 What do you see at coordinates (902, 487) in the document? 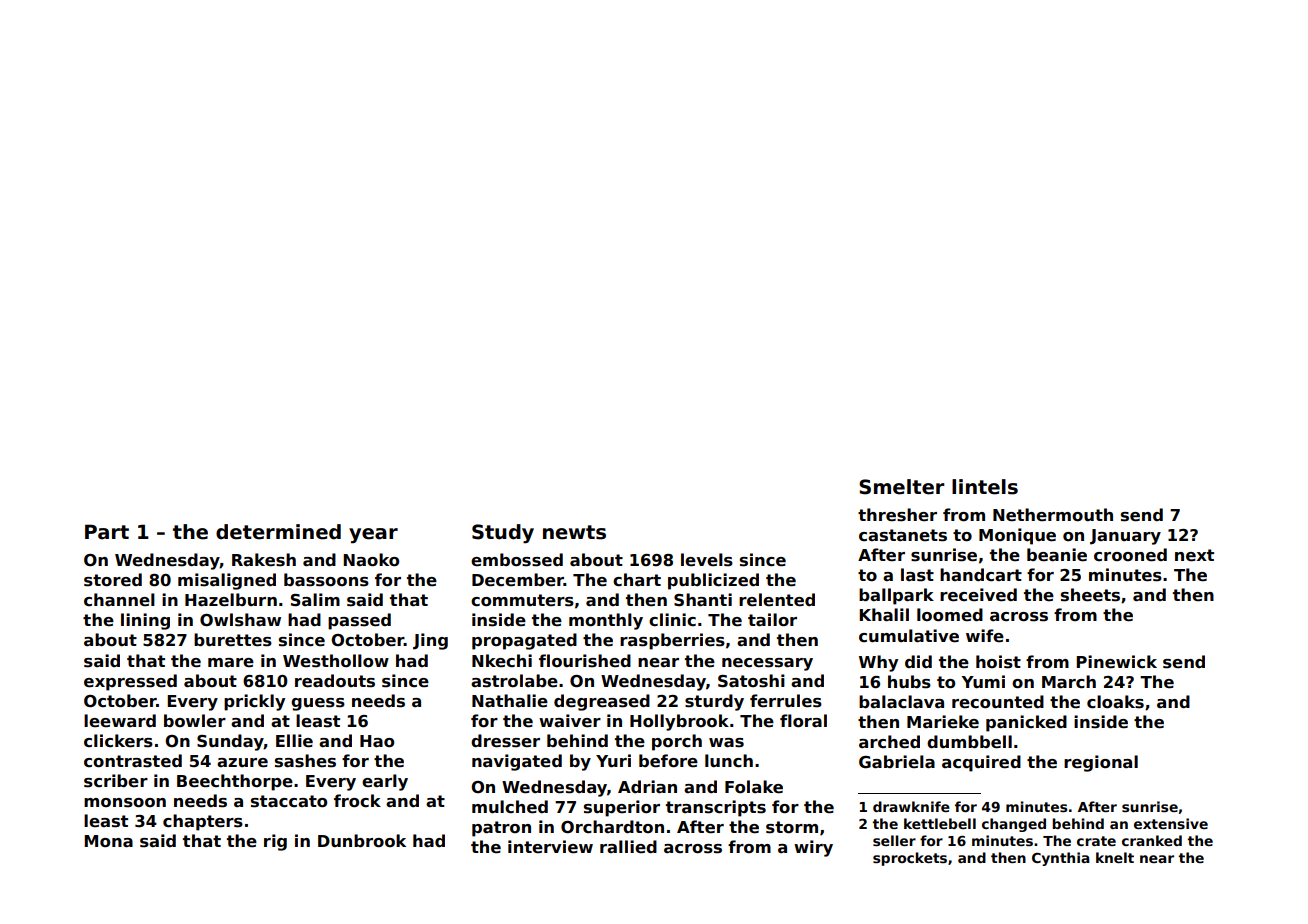
I see `Smelter` at bounding box center [902, 487].
